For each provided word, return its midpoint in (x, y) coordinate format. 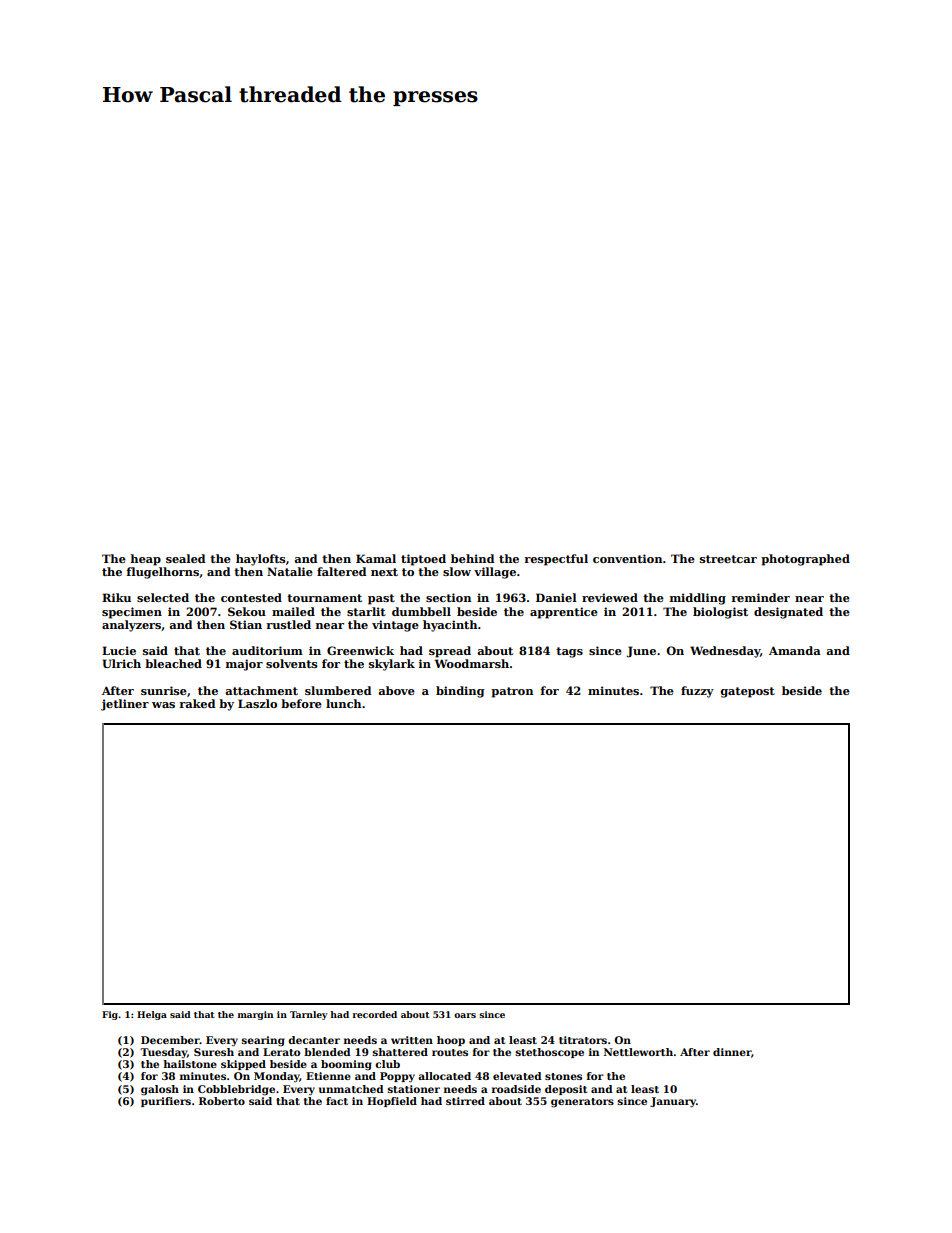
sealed (185, 558)
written (412, 1040)
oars (465, 1015)
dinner (732, 1052)
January (673, 1102)
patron (512, 692)
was (163, 705)
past (381, 599)
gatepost (747, 692)
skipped (243, 1065)
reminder (760, 597)
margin (255, 1015)
